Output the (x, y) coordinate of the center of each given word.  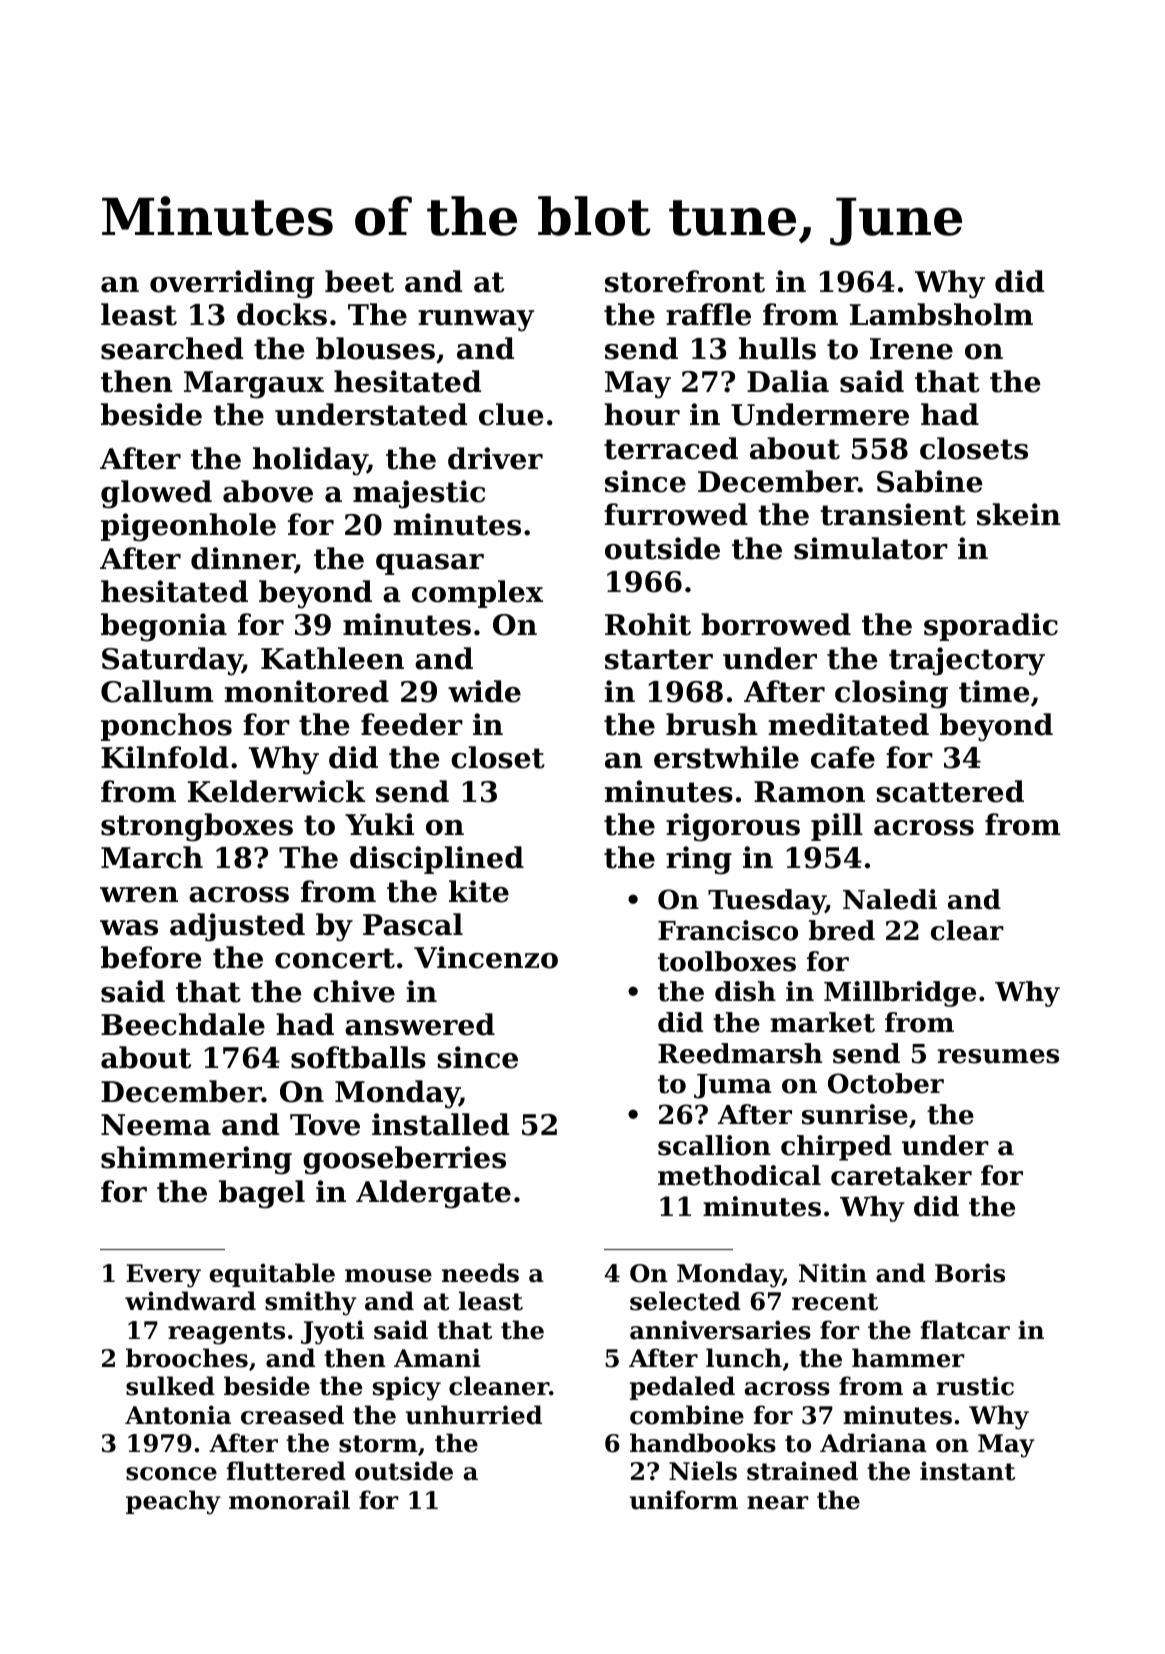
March (152, 857)
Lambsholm (941, 314)
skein (1019, 514)
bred (842, 930)
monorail (289, 1500)
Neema (156, 1125)
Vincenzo (486, 957)
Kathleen (332, 658)
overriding (232, 284)
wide (484, 691)
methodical (739, 1175)
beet (359, 281)
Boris (970, 1273)
